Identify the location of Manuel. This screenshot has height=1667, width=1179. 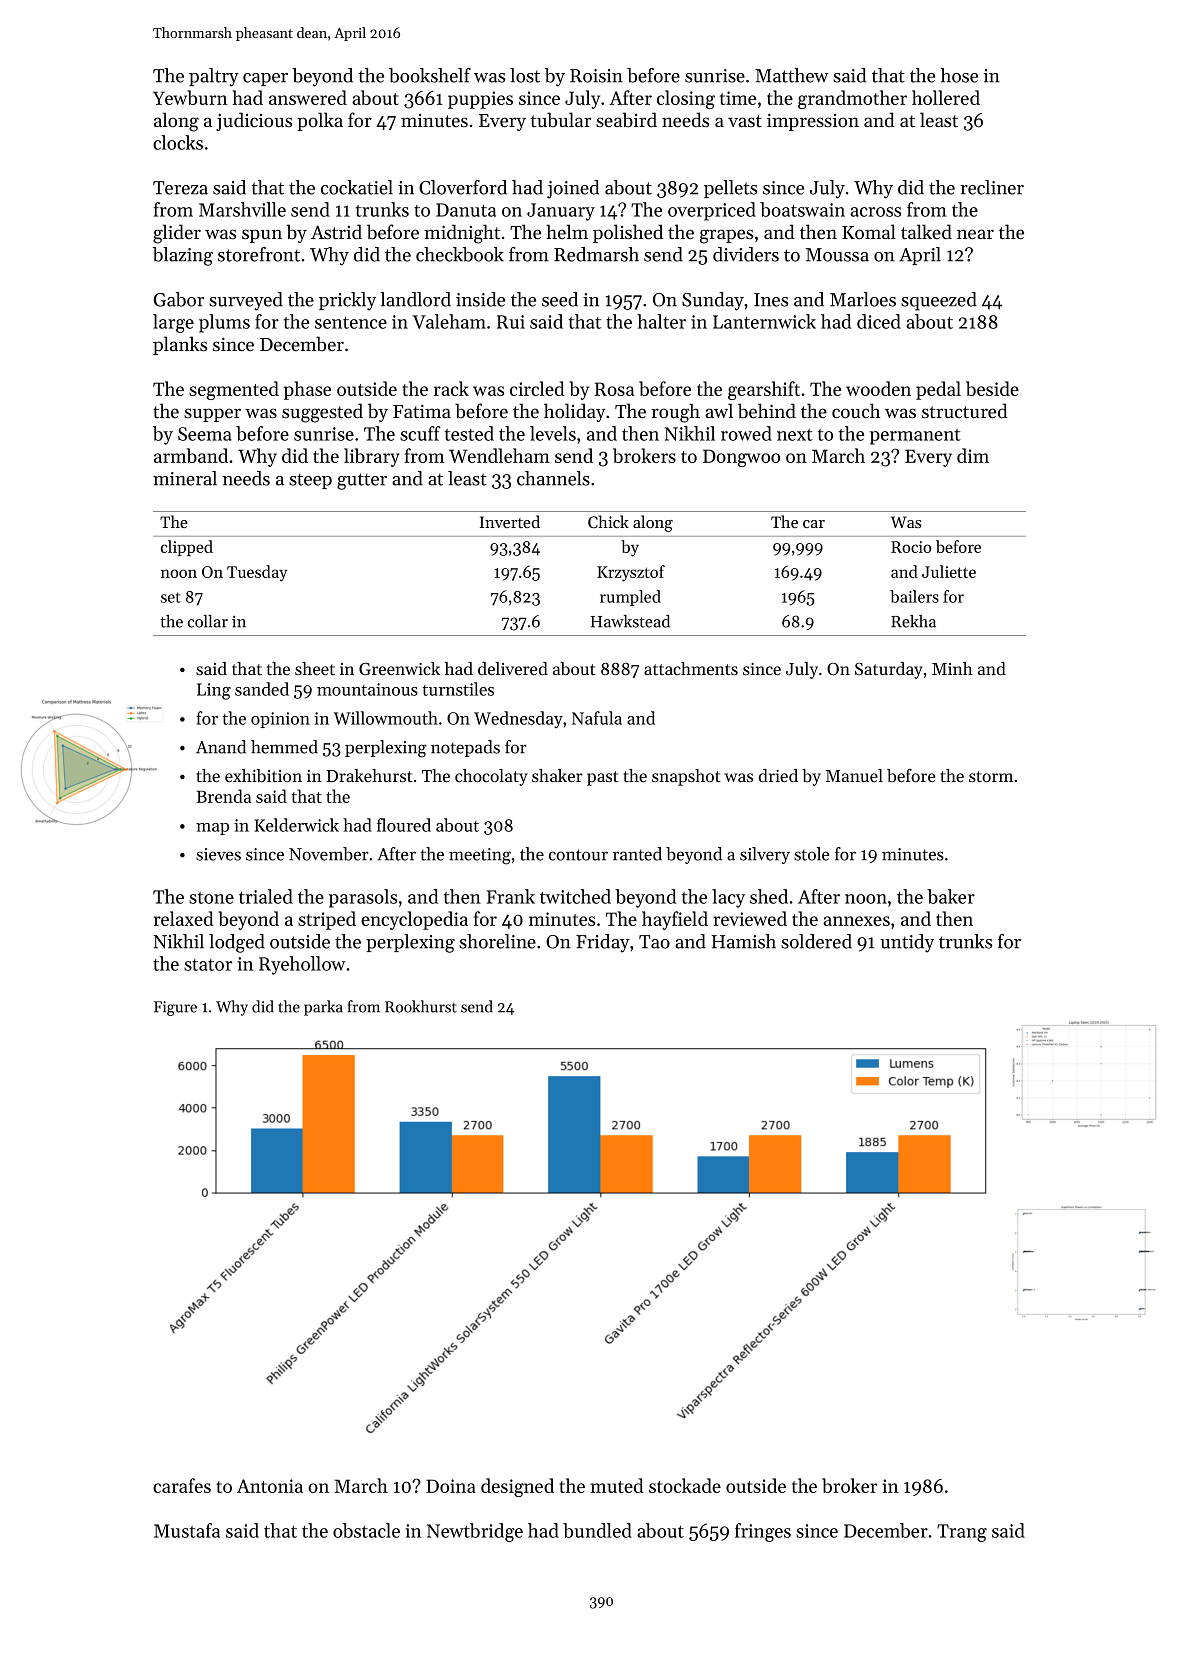
(854, 775).
